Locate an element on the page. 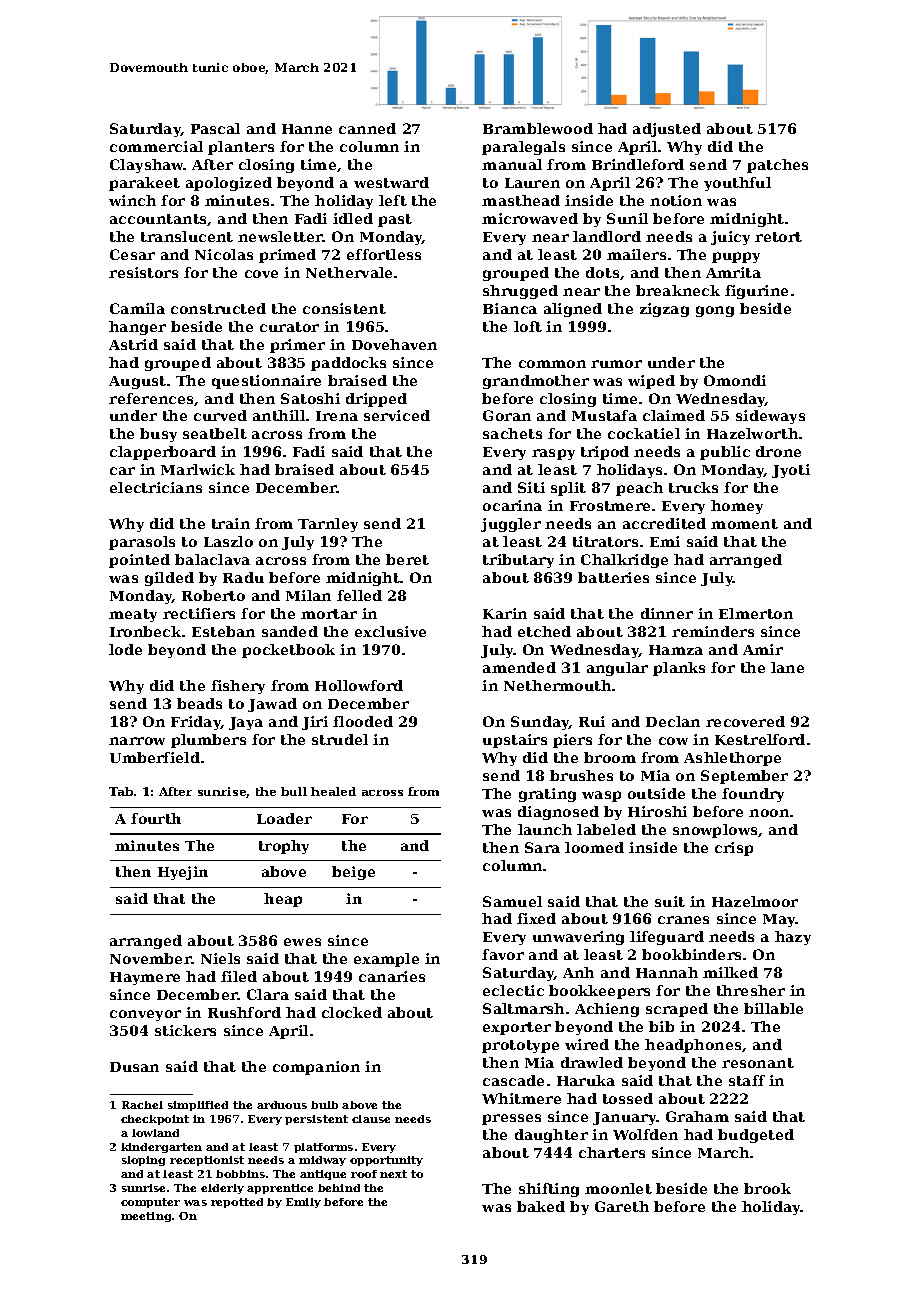 This image has width=924, height=1308. commercial is located at coordinates (156, 146).
